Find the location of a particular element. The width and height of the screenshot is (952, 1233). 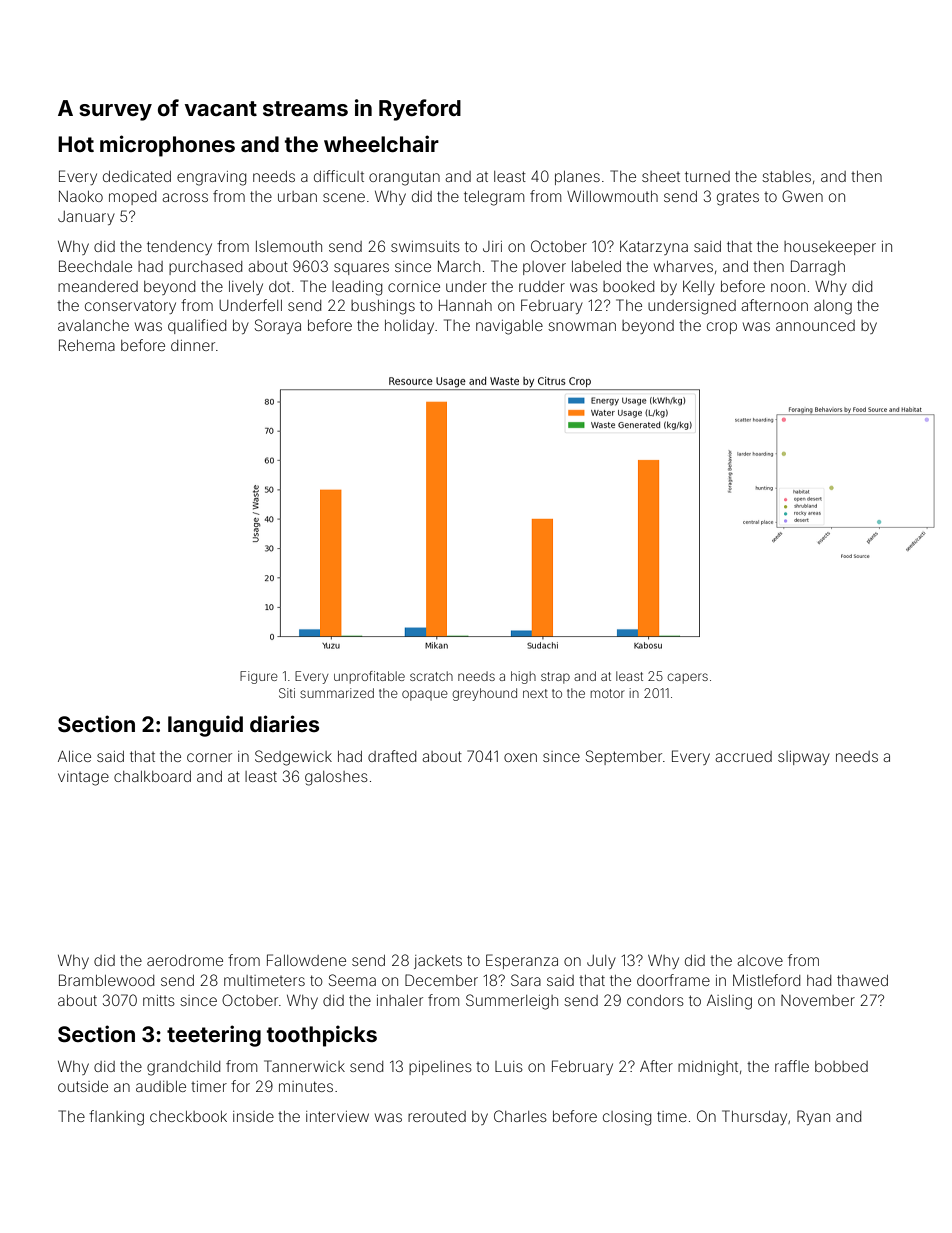

Rehema is located at coordinates (87, 345).
